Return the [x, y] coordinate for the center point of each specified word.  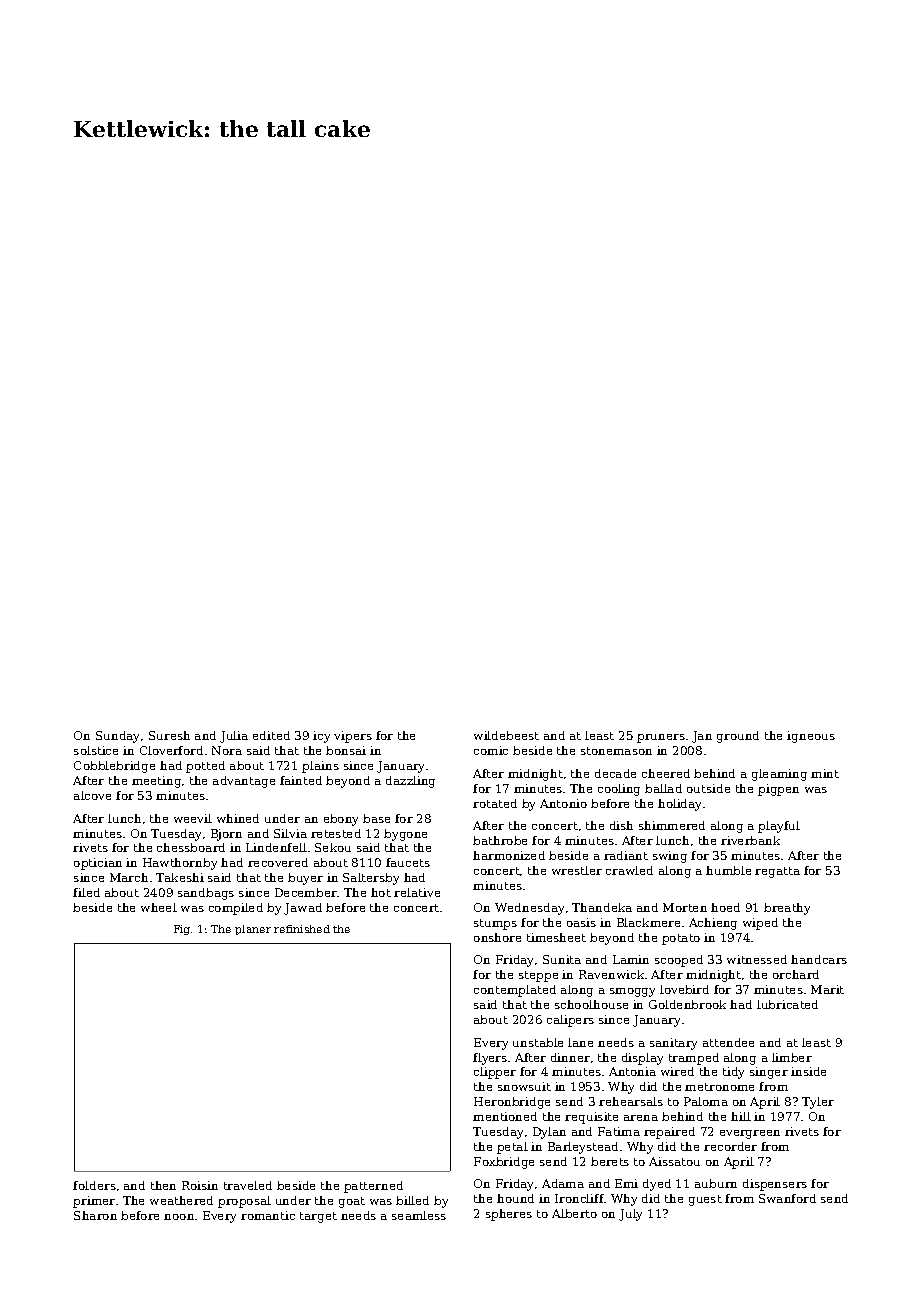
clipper [495, 1073]
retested [336, 833]
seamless [419, 1215]
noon [179, 1217]
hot [381, 892]
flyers [490, 1059]
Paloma [706, 1101]
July [630, 1215]
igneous [811, 737]
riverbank [750, 840]
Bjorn [226, 835]
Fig [182, 930]
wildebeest [506, 735]
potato [681, 939]
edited [271, 735]
